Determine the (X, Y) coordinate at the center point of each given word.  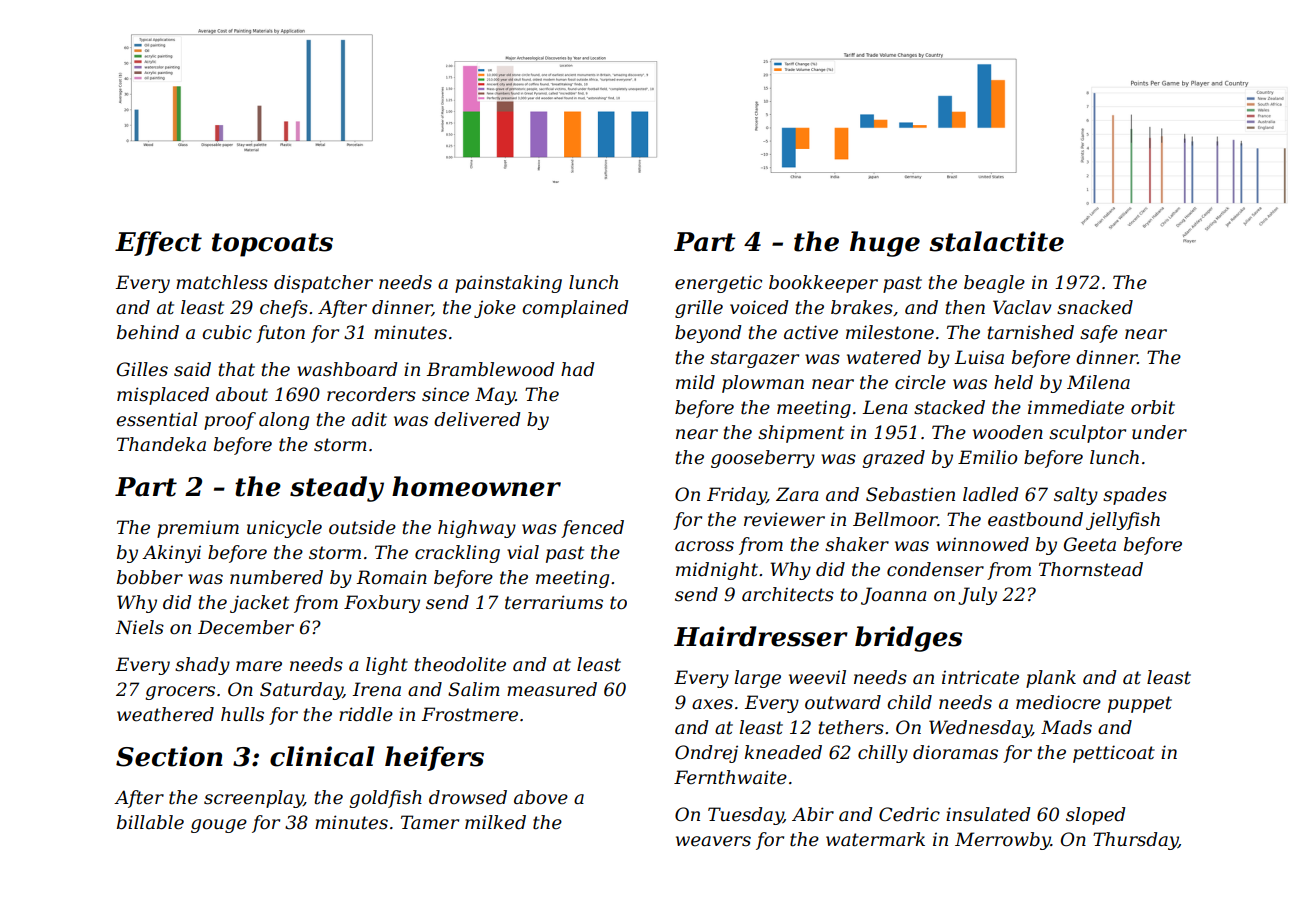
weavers (713, 841)
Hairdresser (761, 636)
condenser (935, 569)
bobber (150, 577)
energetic (718, 284)
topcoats (272, 245)
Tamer (430, 822)
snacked (1095, 307)
